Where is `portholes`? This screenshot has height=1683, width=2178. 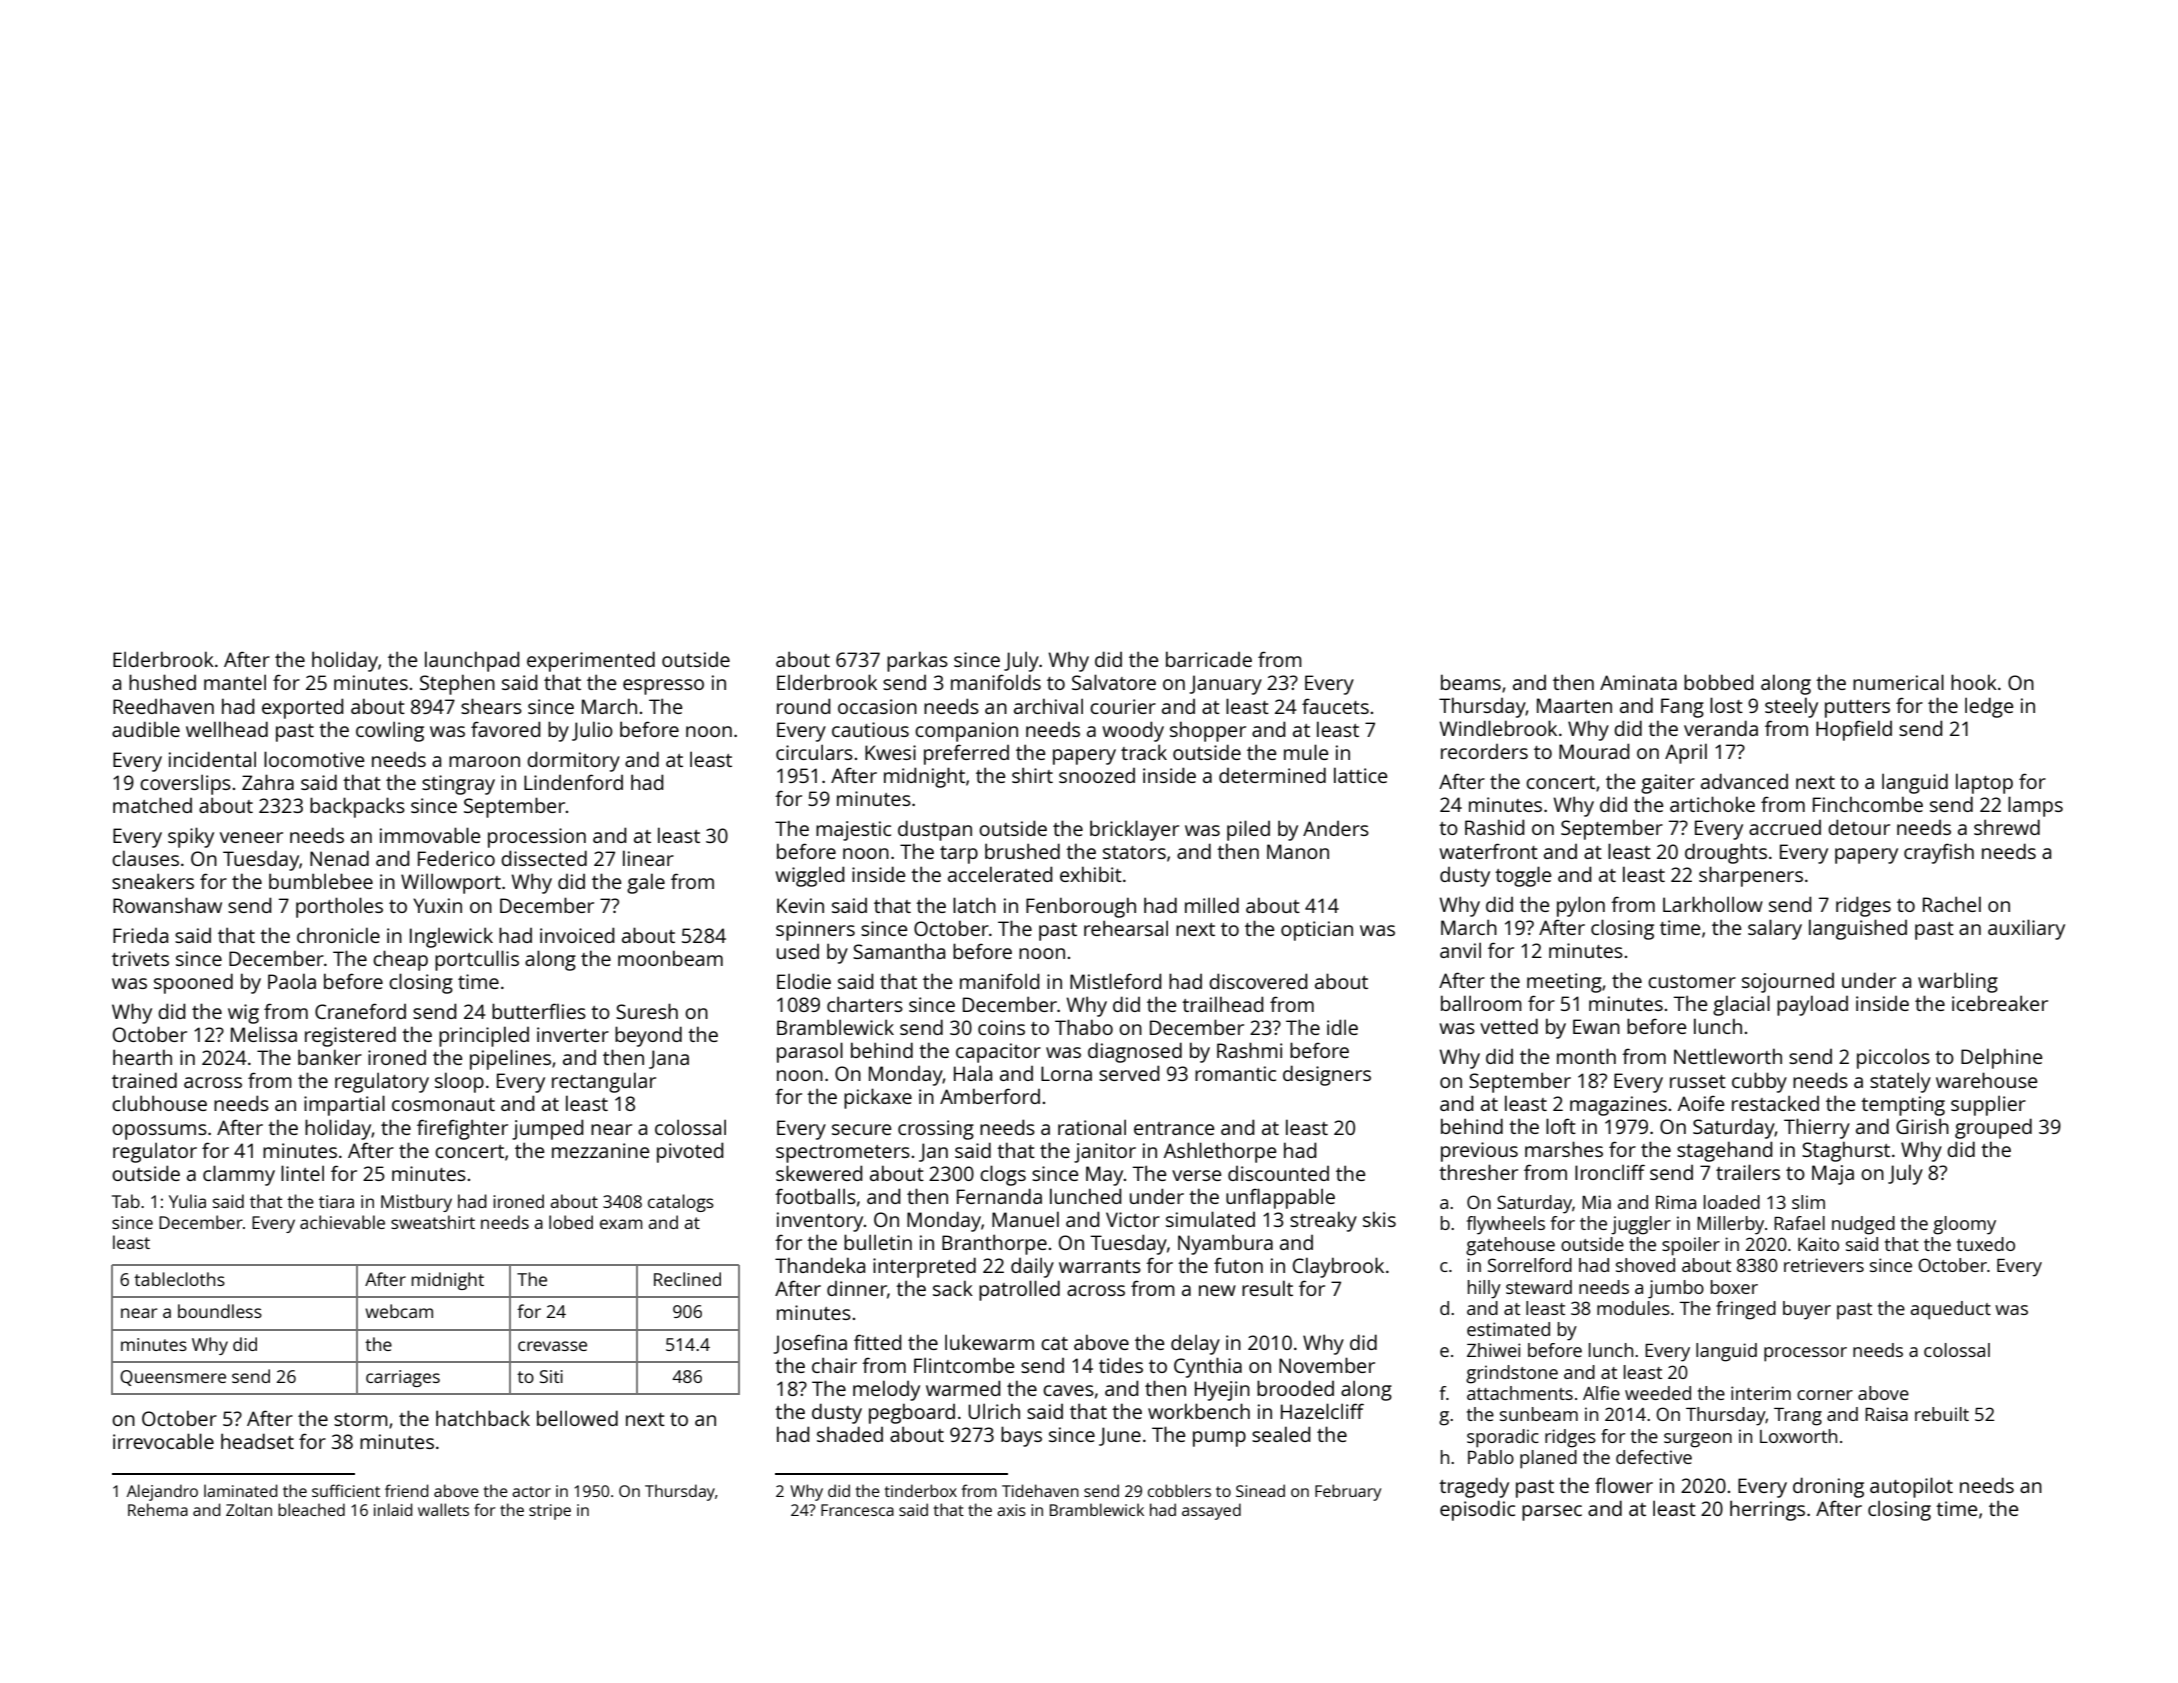 portholes is located at coordinates (339, 907).
